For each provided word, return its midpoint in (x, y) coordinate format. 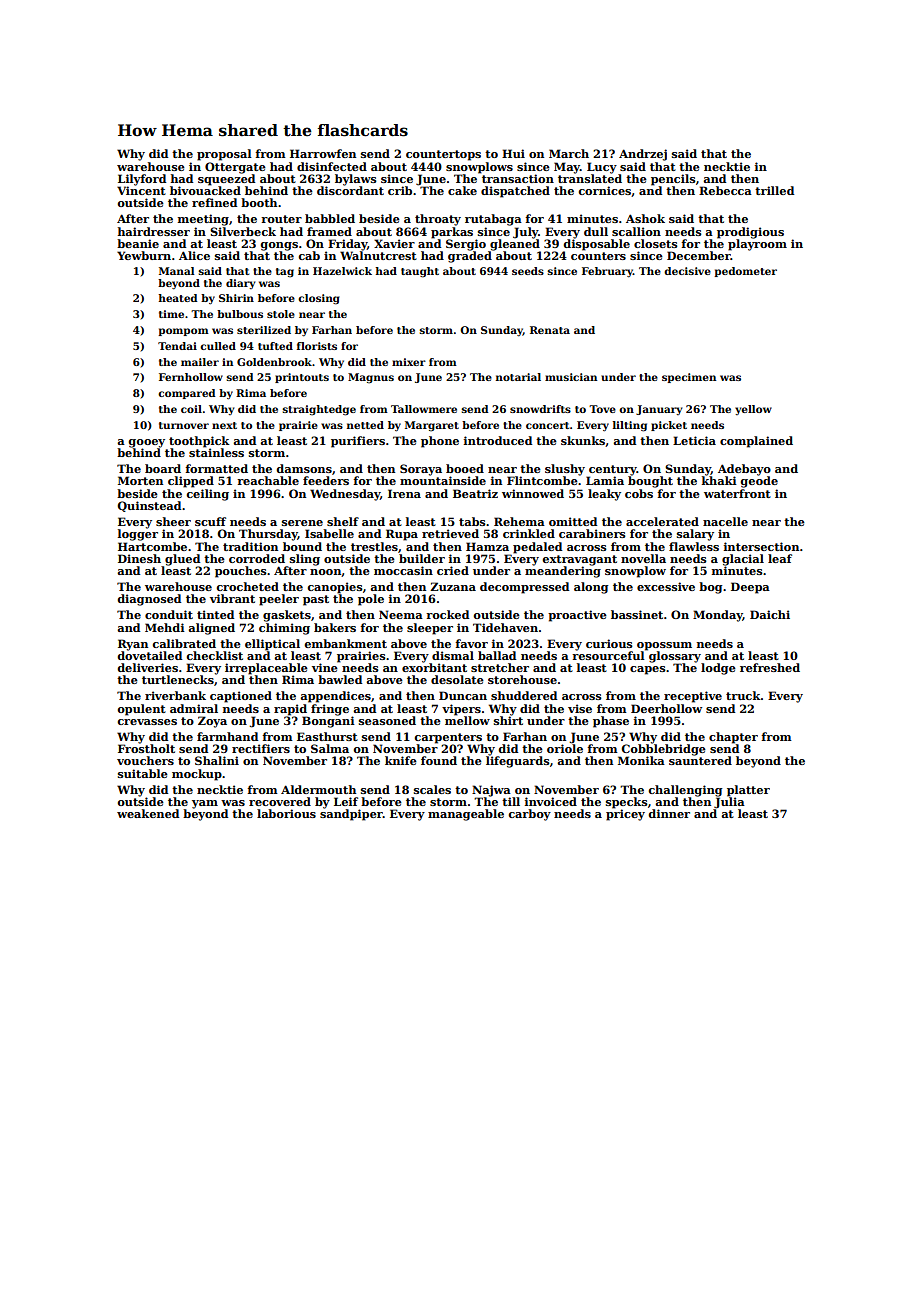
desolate (457, 679)
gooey (146, 443)
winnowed (533, 493)
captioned (241, 697)
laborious (286, 813)
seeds (528, 271)
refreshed (770, 667)
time (171, 314)
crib (400, 190)
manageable (466, 815)
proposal (224, 155)
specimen (689, 378)
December (699, 255)
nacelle (725, 521)
